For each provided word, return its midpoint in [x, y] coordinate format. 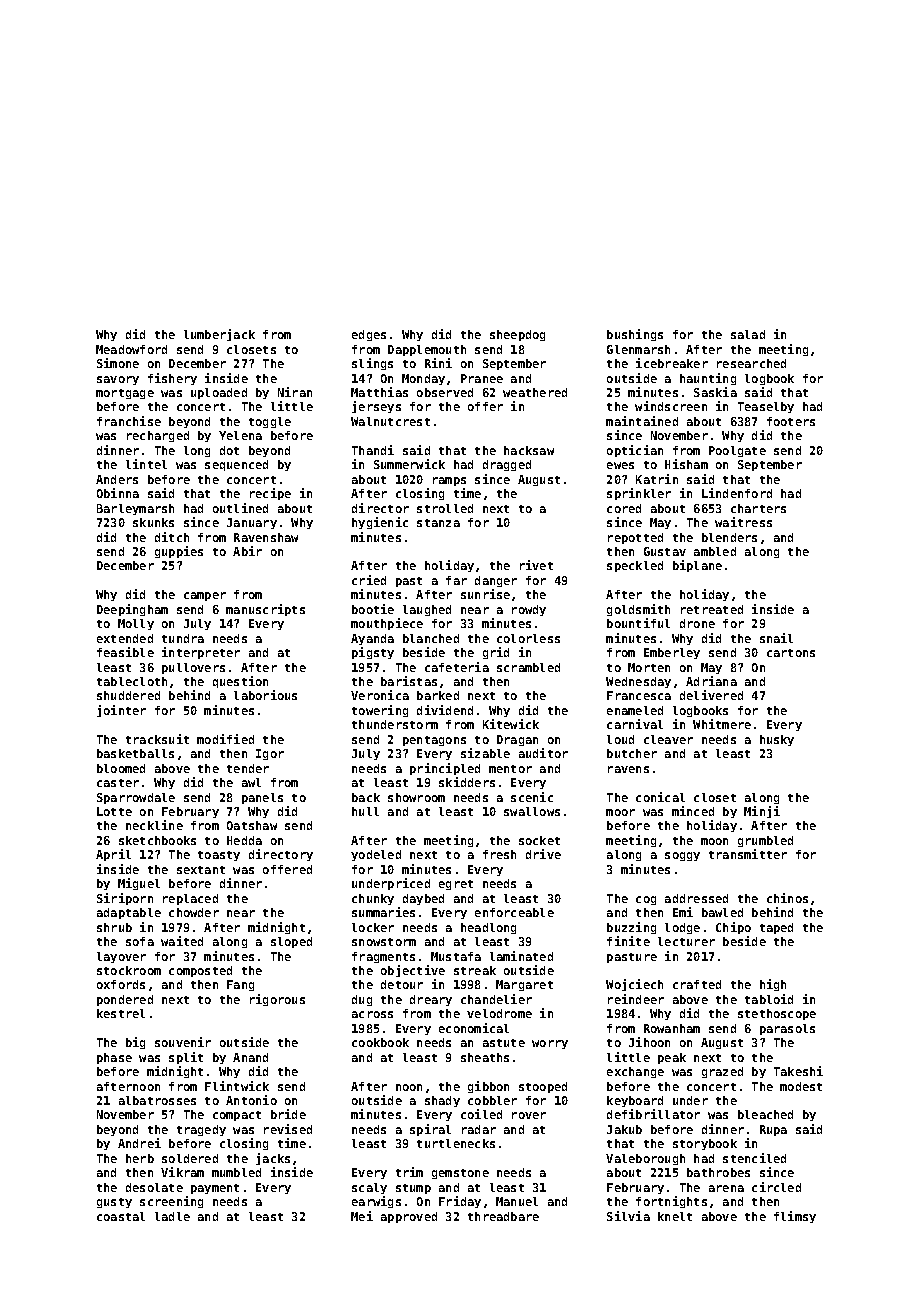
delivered [711, 695]
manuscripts [265, 610]
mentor [510, 769]
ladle [172, 1216]
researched [751, 363]
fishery [172, 379]
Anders [117, 479]
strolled [445, 508]
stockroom [129, 970]
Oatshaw [252, 825]
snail [776, 638]
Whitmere [722, 724]
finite [628, 941]
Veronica [380, 695]
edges [369, 335]
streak [475, 970]
